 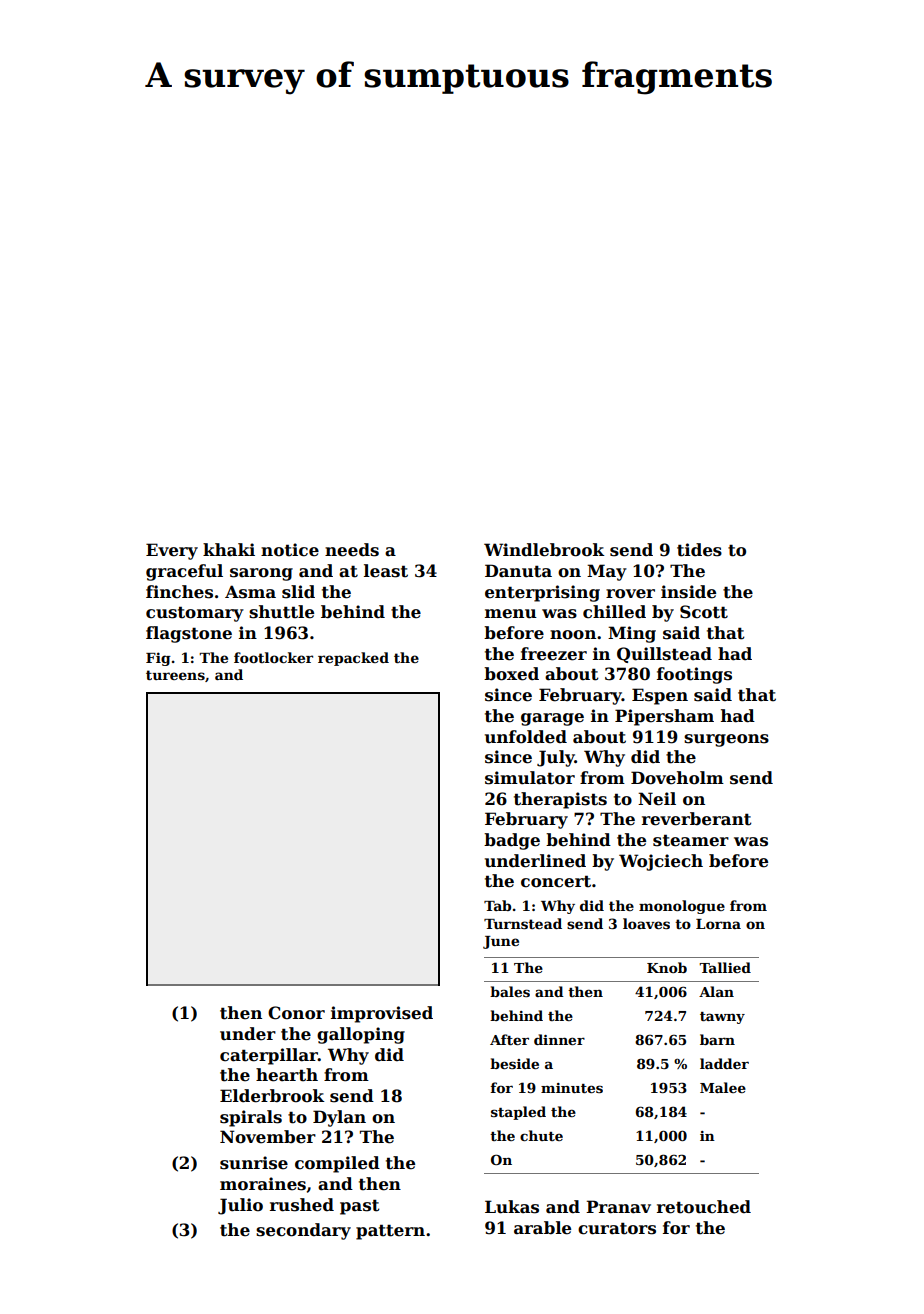 I want to click on Julio, so click(x=240, y=1206).
